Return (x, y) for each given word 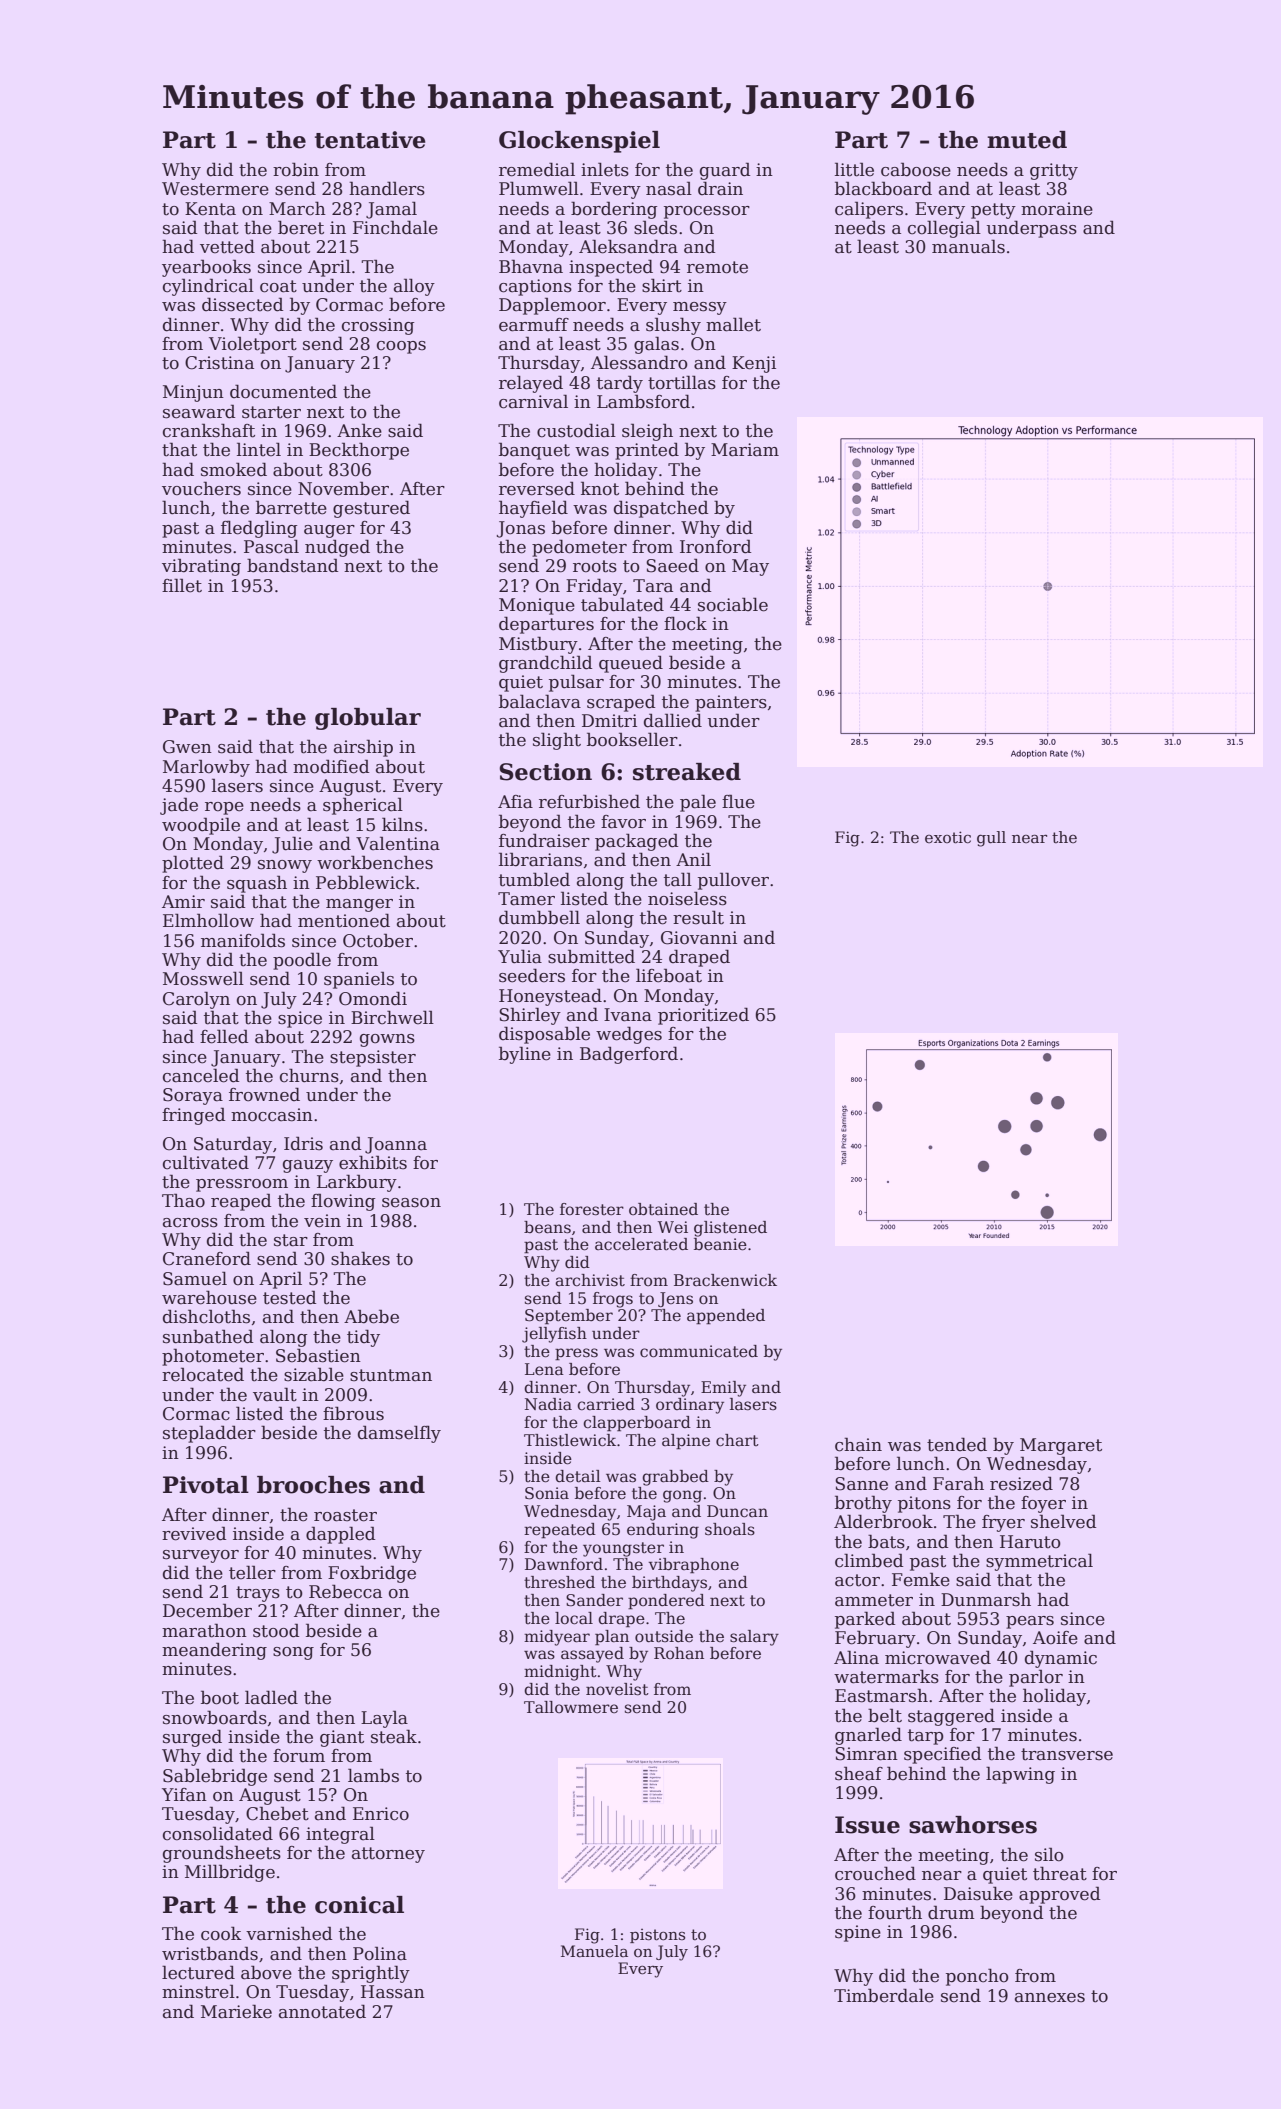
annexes (1050, 1998)
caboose (916, 169)
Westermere (215, 189)
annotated (322, 2011)
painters (731, 703)
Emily (723, 1389)
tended (957, 1444)
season (411, 1203)
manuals (968, 246)
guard (725, 171)
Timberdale (884, 1995)
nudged (337, 548)
